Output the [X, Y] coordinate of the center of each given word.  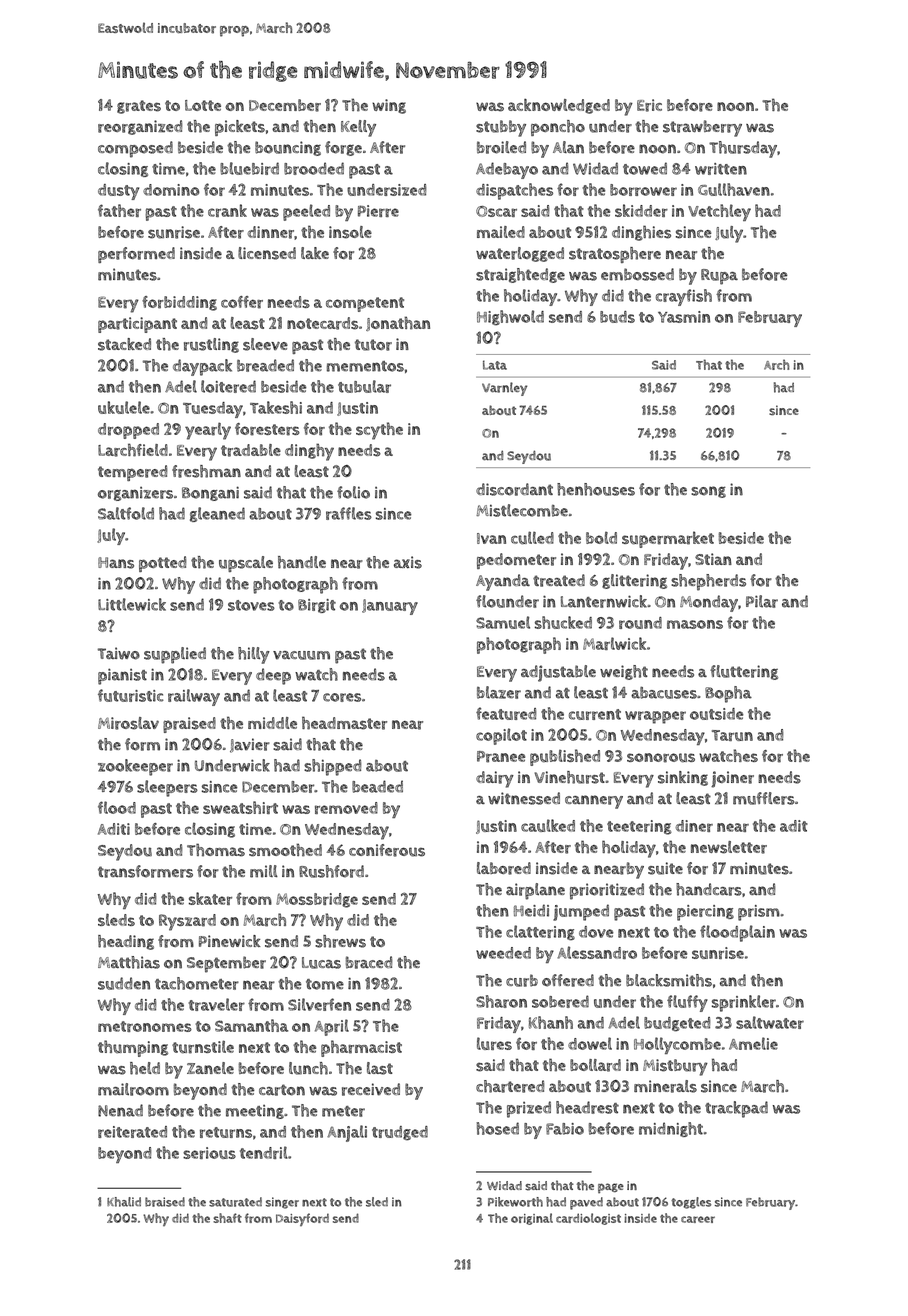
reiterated [132, 1132]
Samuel [503, 622]
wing [389, 106]
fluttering [744, 672]
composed [135, 149]
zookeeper [135, 767]
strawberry [702, 128]
